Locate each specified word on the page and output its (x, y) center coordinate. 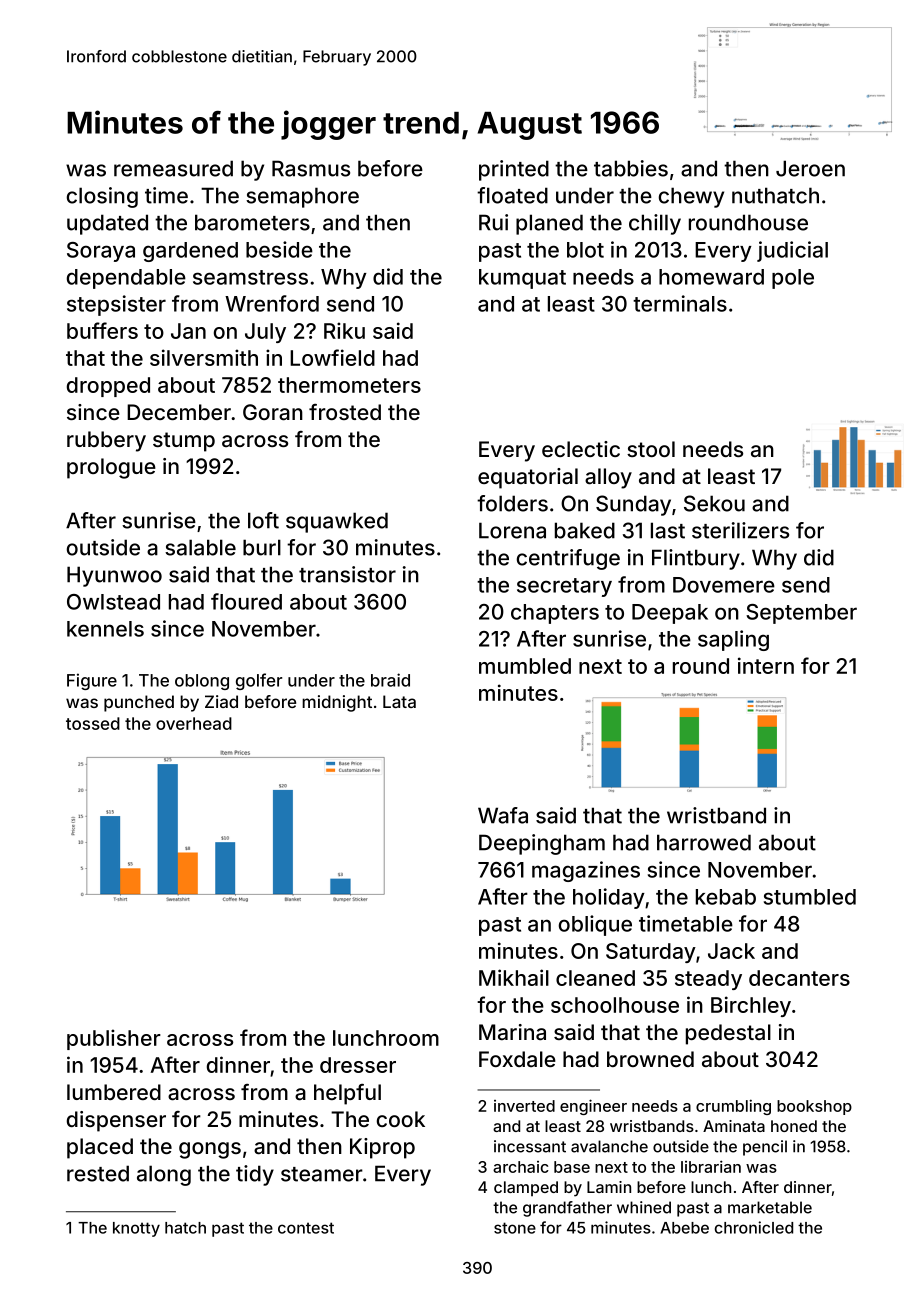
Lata (399, 701)
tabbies (631, 168)
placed (100, 1148)
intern (766, 665)
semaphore (302, 197)
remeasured (173, 168)
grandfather (567, 1209)
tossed (93, 723)
